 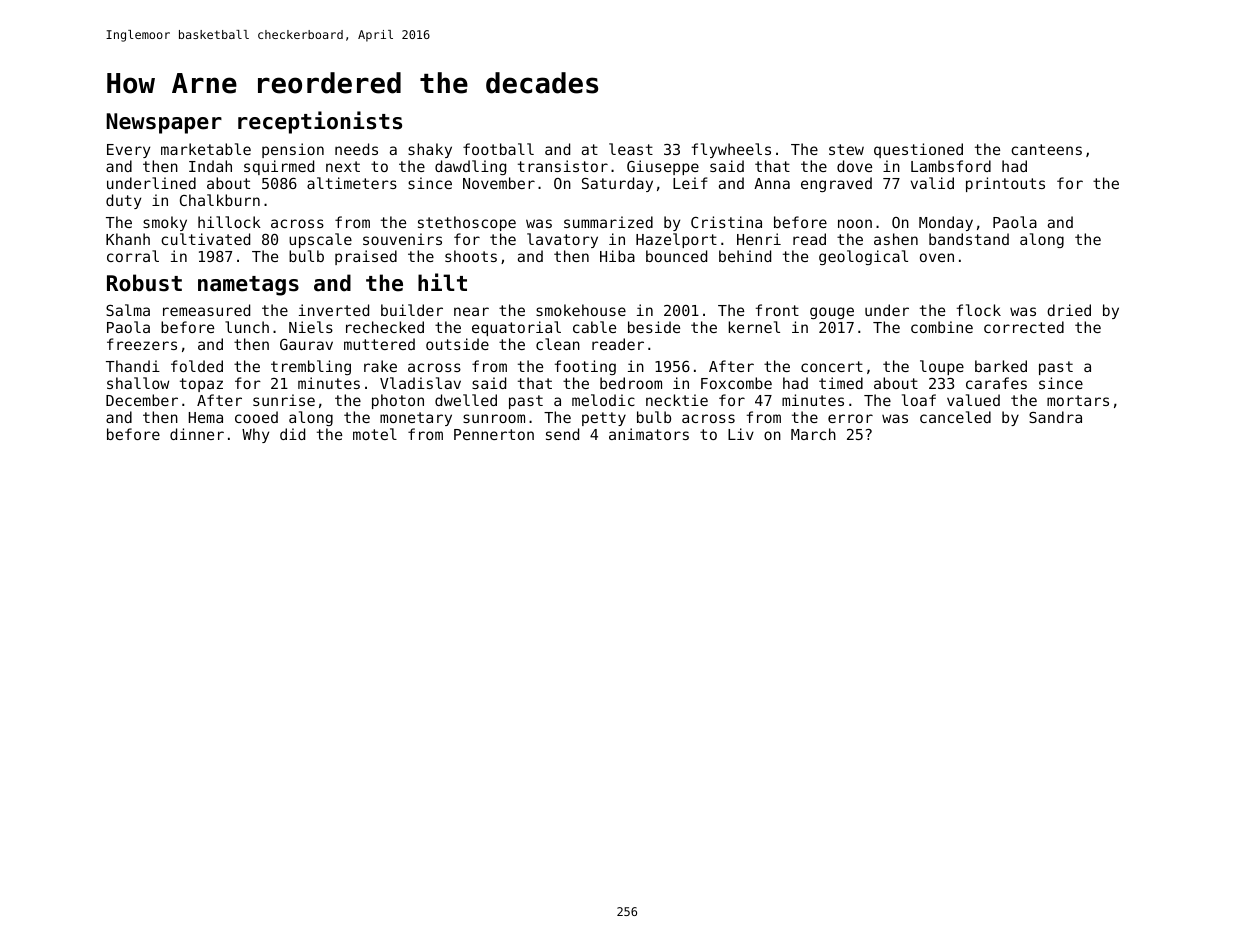 What do you see at coordinates (813, 434) in the document?
I see `March` at bounding box center [813, 434].
